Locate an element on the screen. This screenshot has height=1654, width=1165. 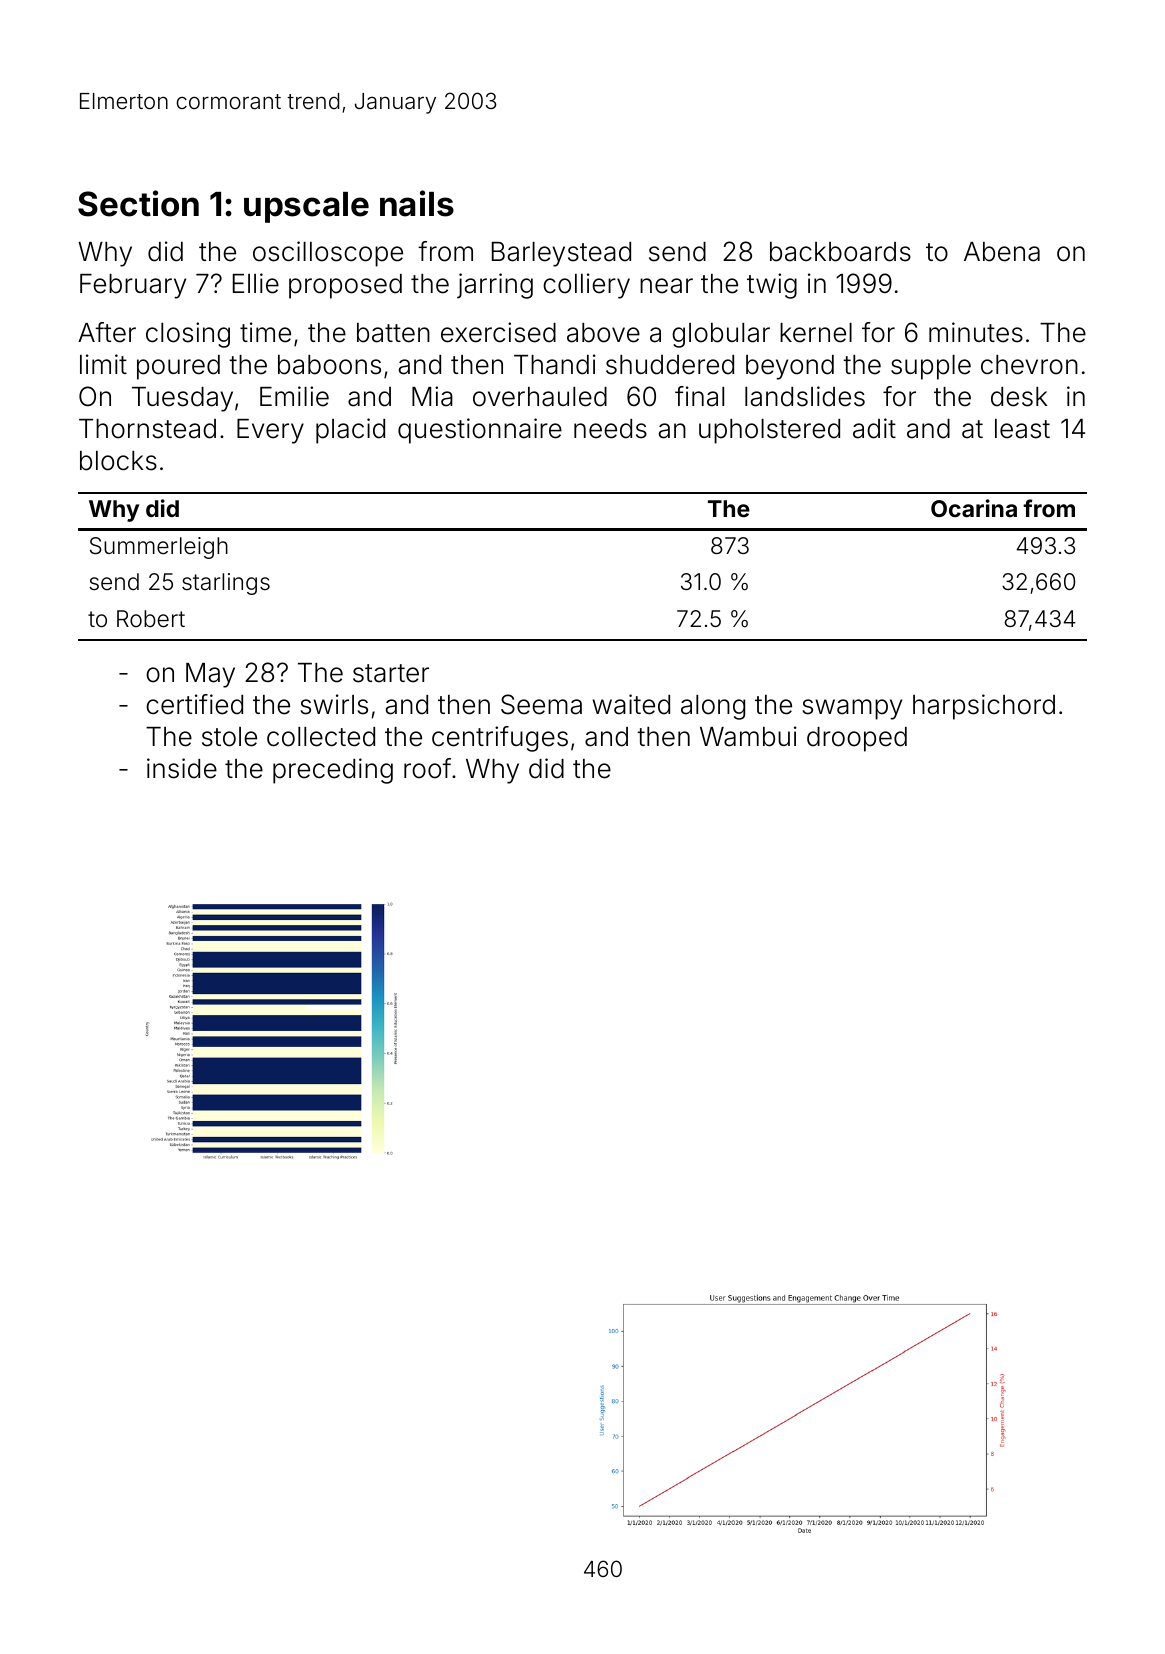
needs is located at coordinates (610, 429).
